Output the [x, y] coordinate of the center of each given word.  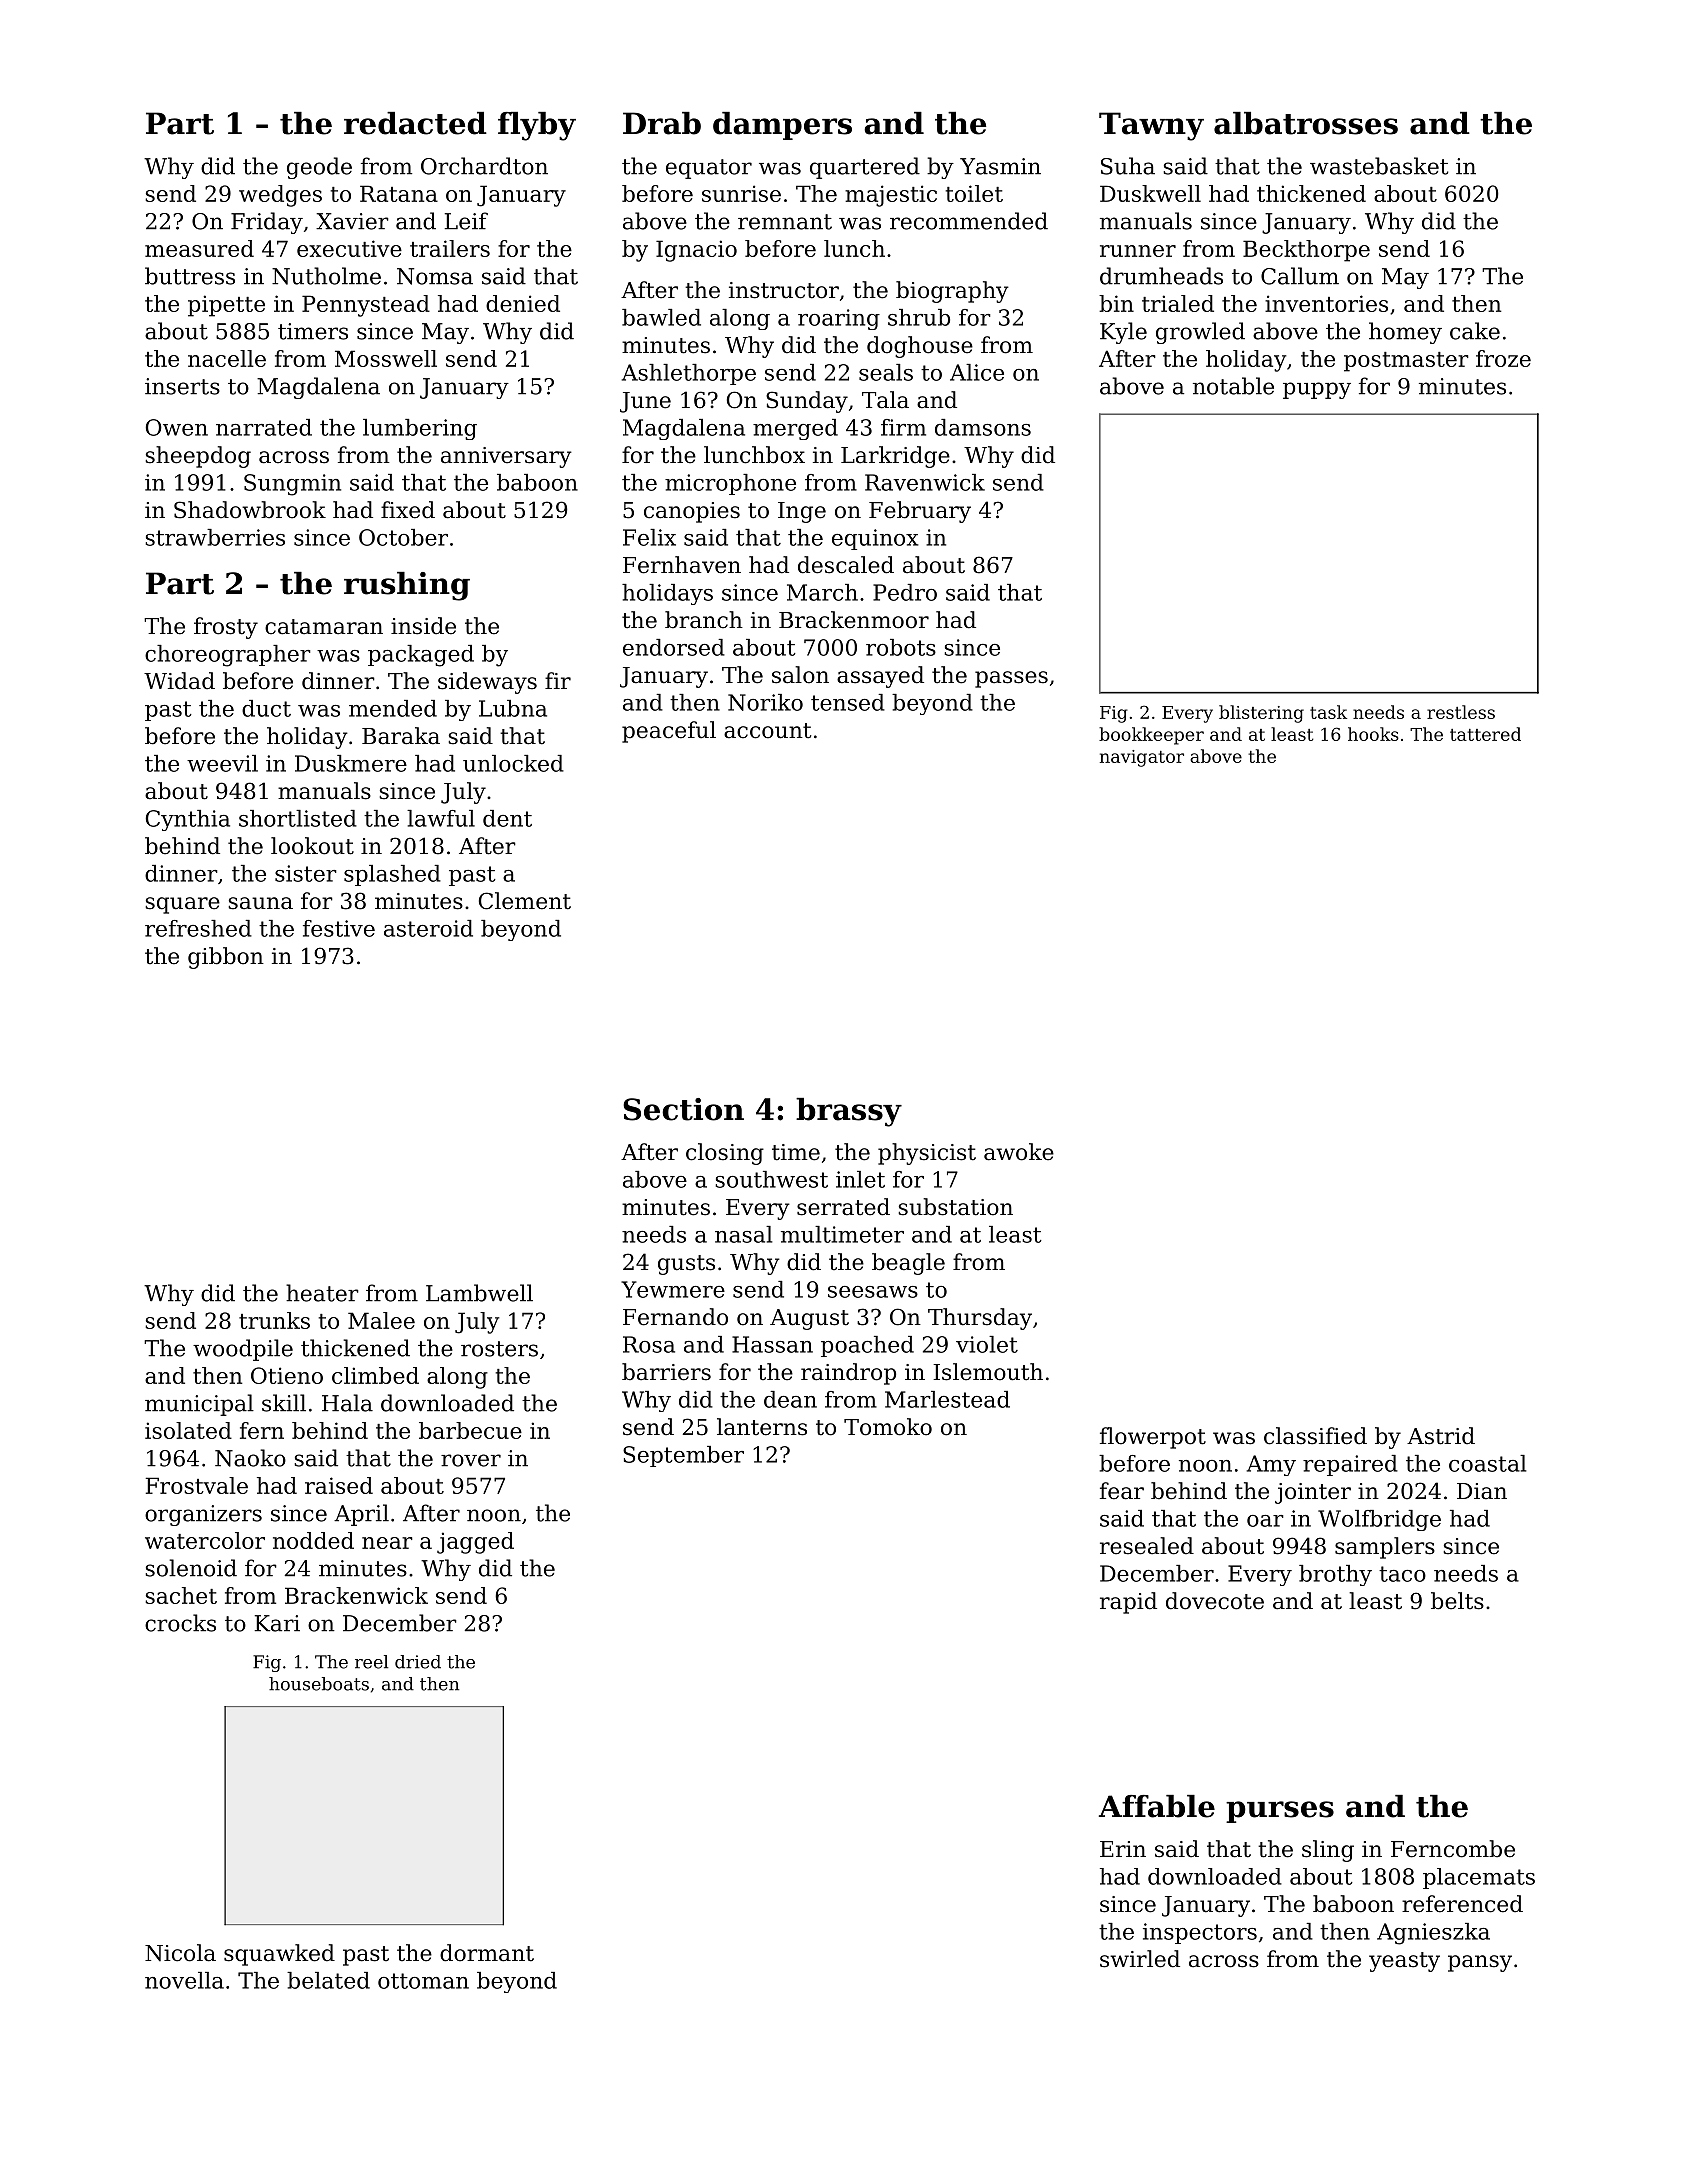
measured [199, 248]
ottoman [423, 1981]
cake [1475, 331]
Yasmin [1000, 166]
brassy [849, 1112]
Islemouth [988, 1372]
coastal [1487, 1463]
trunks [274, 1320]
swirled [1140, 1959]
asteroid [428, 928]
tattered [1485, 734]
